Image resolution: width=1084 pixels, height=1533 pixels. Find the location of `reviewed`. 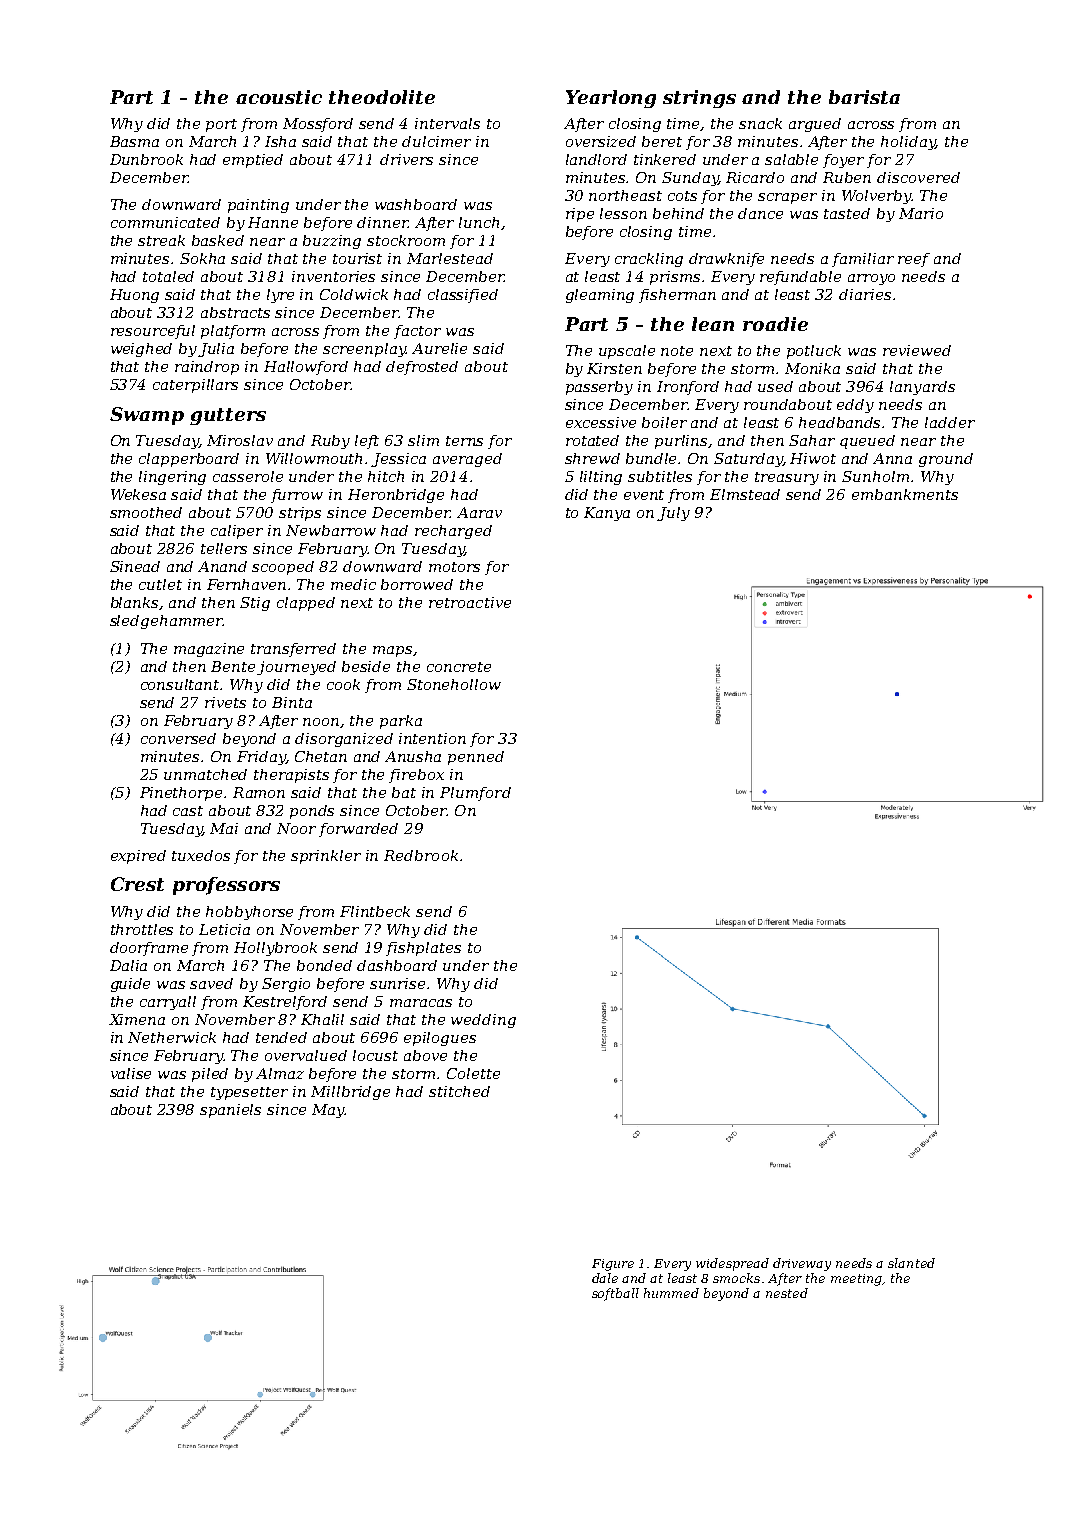

reviewed is located at coordinates (917, 350).
